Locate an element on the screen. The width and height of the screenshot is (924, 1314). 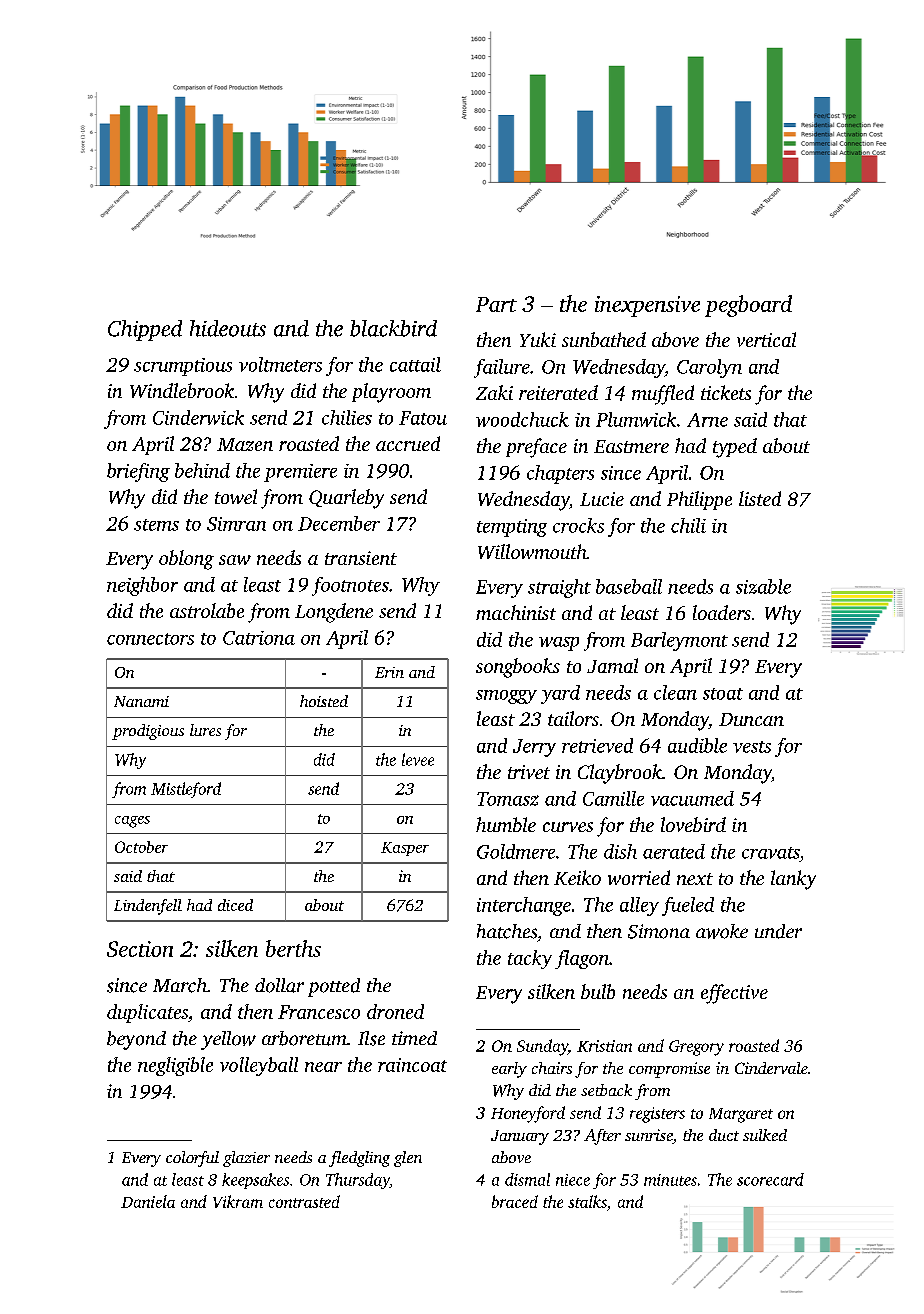
next is located at coordinates (695, 879).
